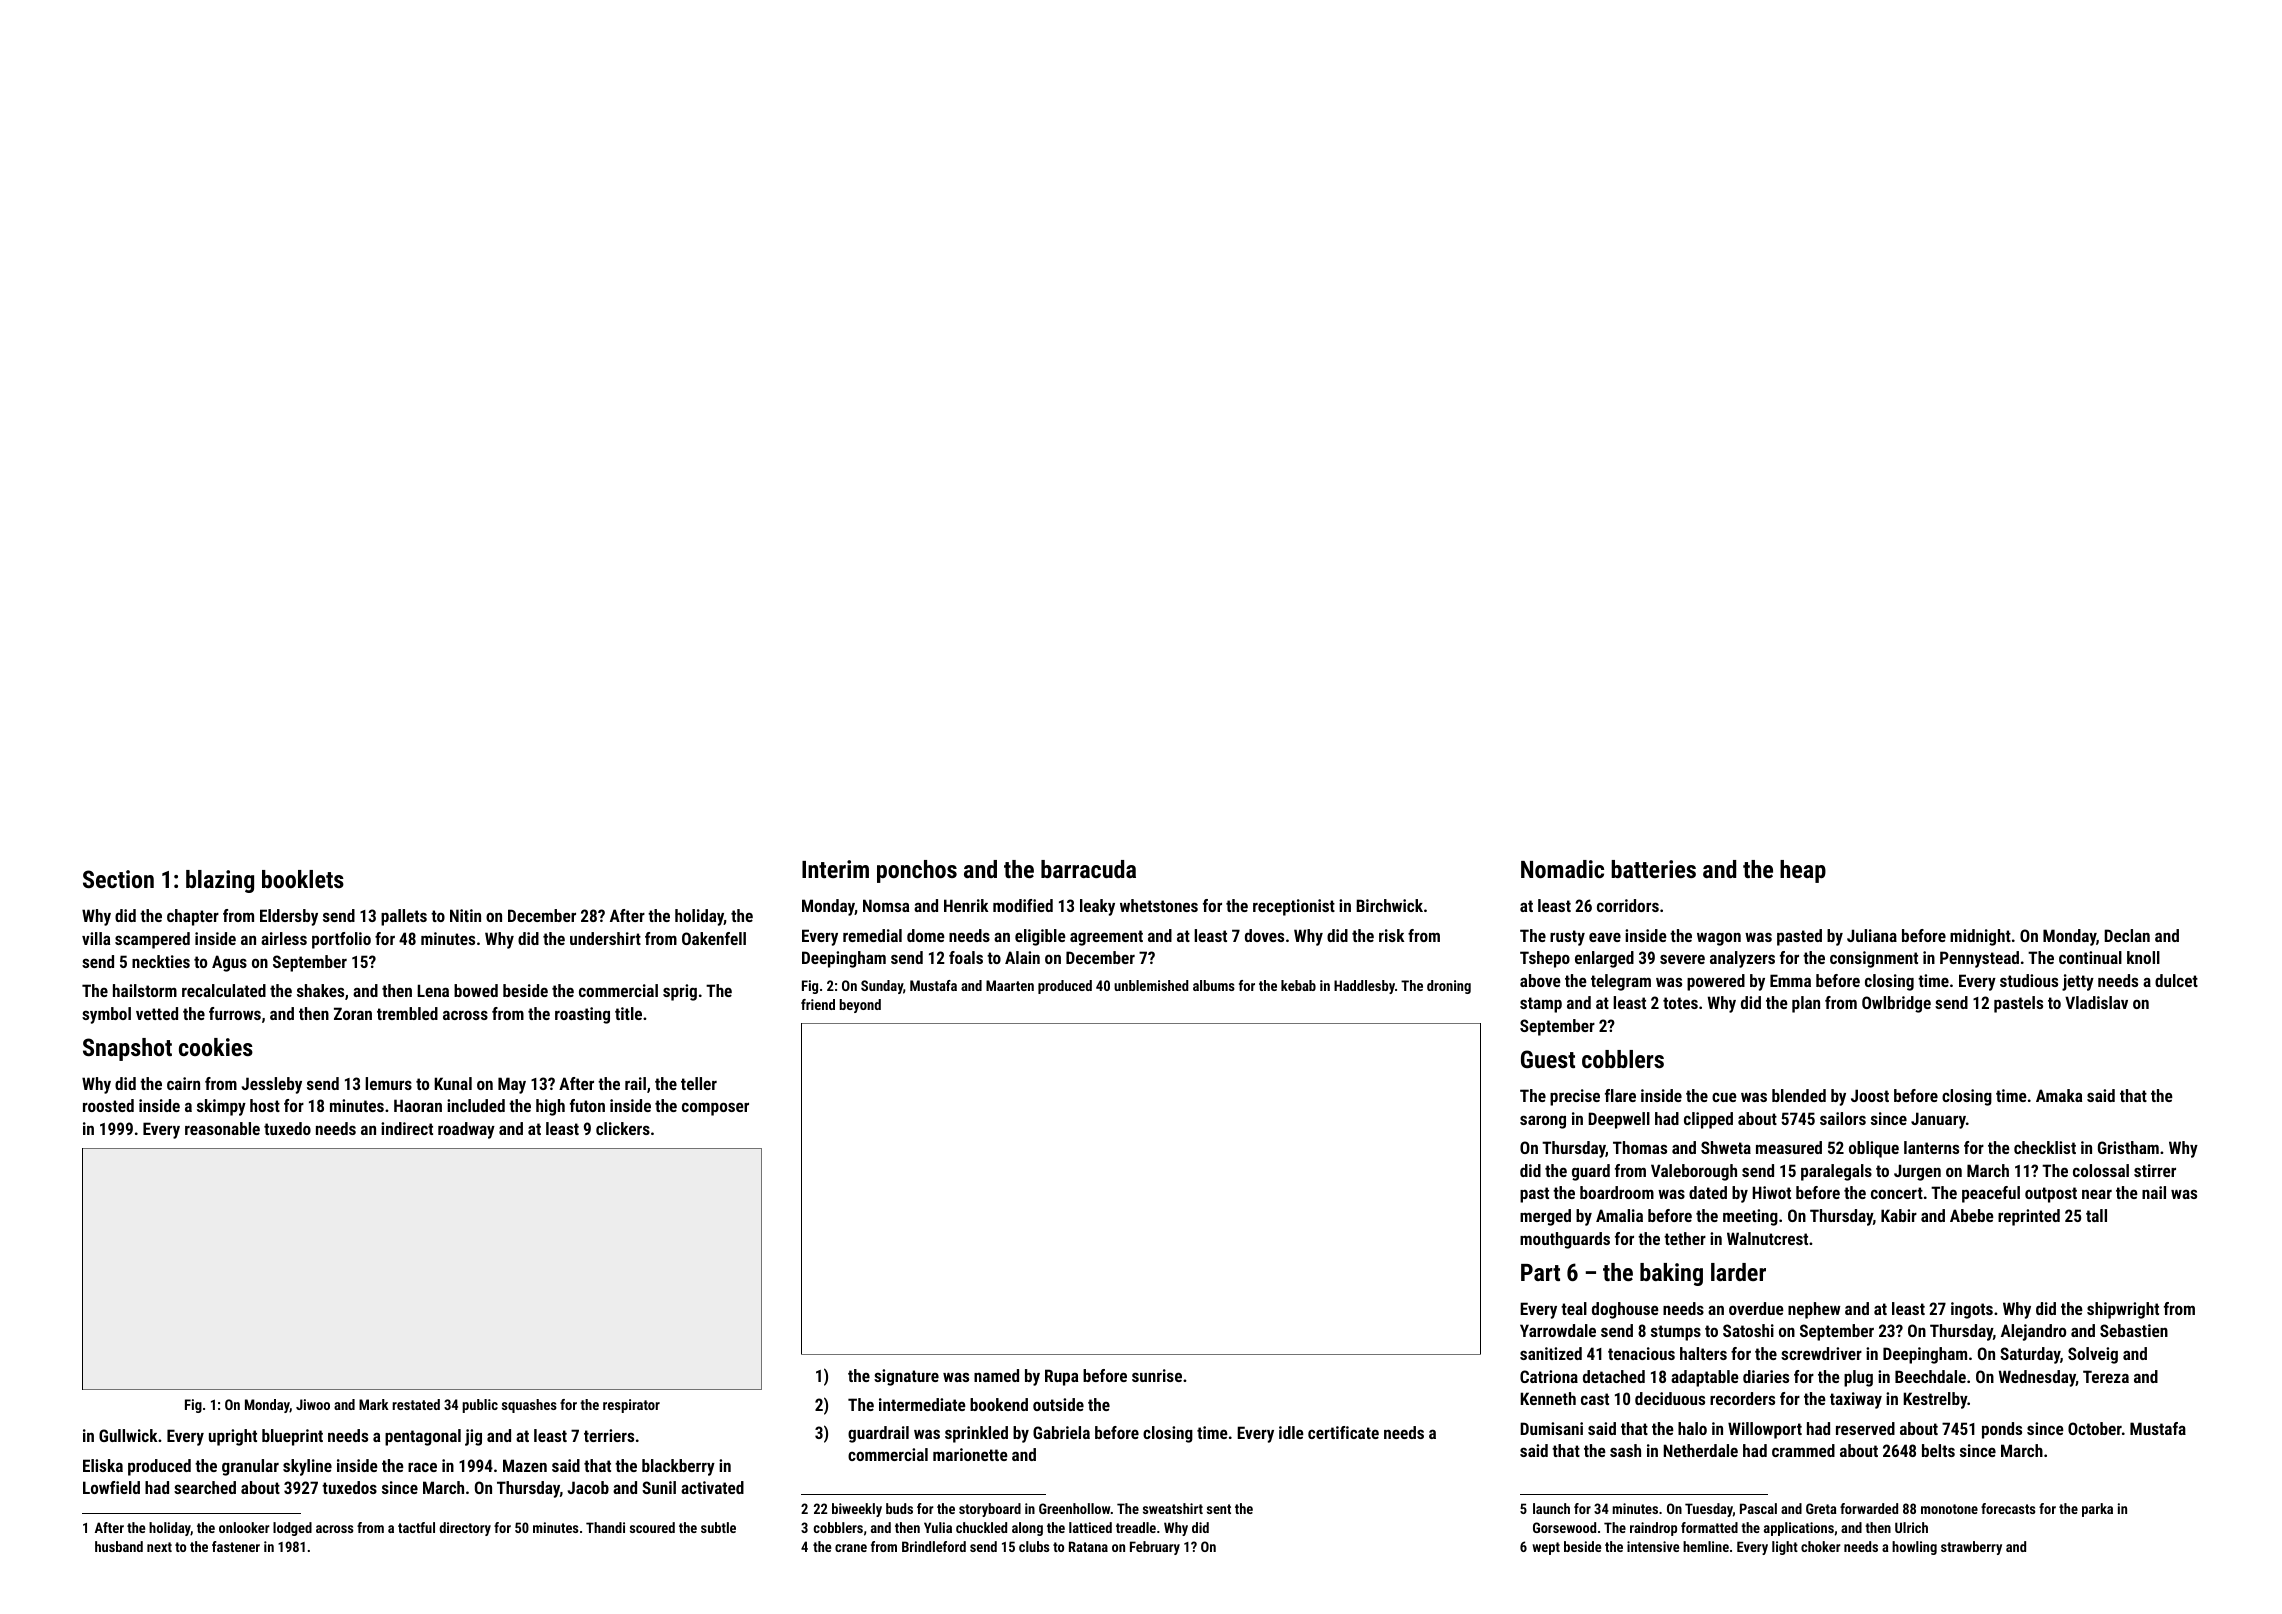  What do you see at coordinates (103, 1465) in the image?
I see `Eliska` at bounding box center [103, 1465].
